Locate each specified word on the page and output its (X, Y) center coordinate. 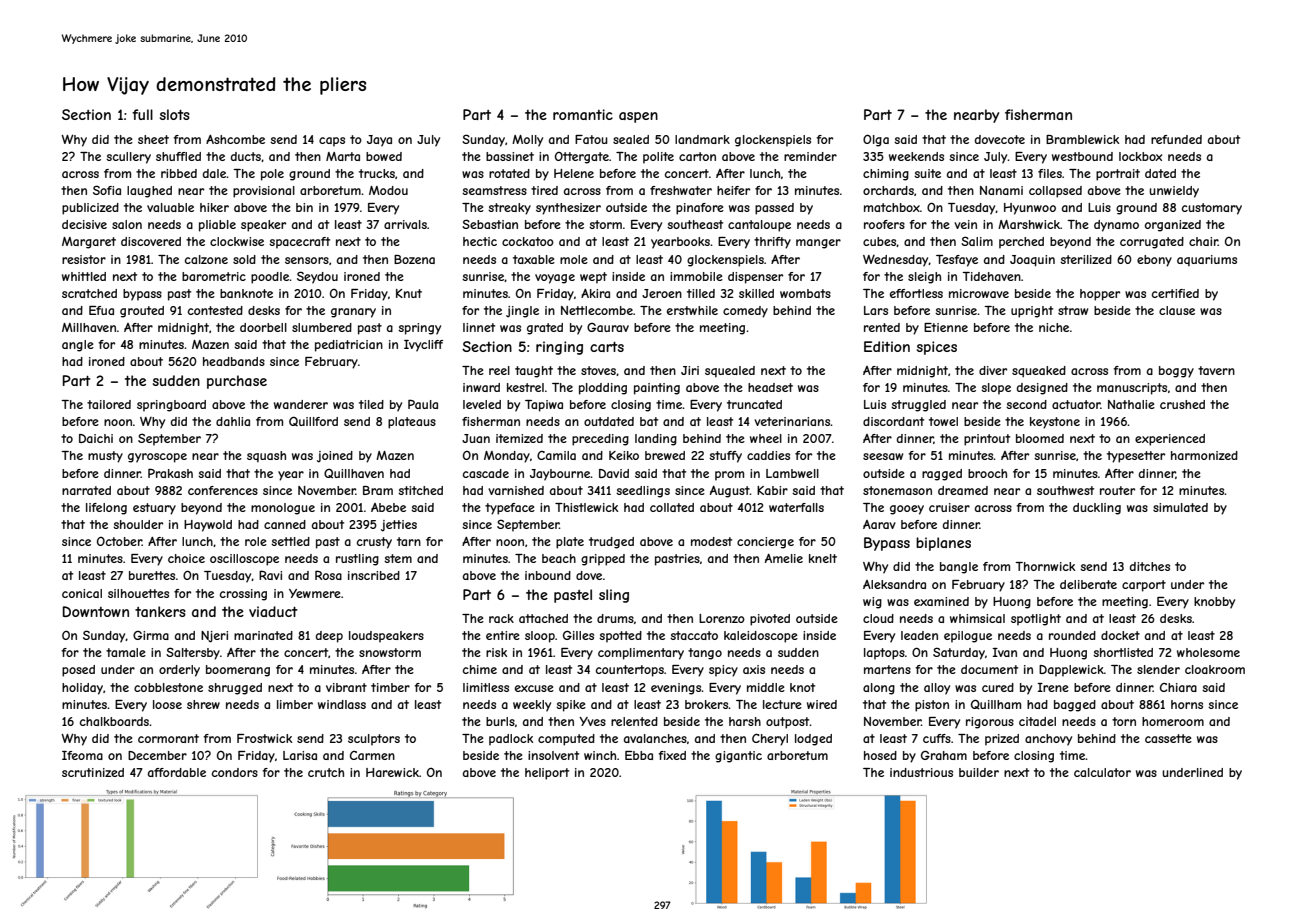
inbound (548, 575)
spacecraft (299, 243)
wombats (805, 293)
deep (329, 637)
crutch (326, 772)
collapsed (1055, 192)
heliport (547, 774)
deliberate (1088, 584)
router (1117, 490)
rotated (509, 173)
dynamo (1116, 226)
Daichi (96, 438)
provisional (264, 192)
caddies (768, 455)
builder (979, 772)
